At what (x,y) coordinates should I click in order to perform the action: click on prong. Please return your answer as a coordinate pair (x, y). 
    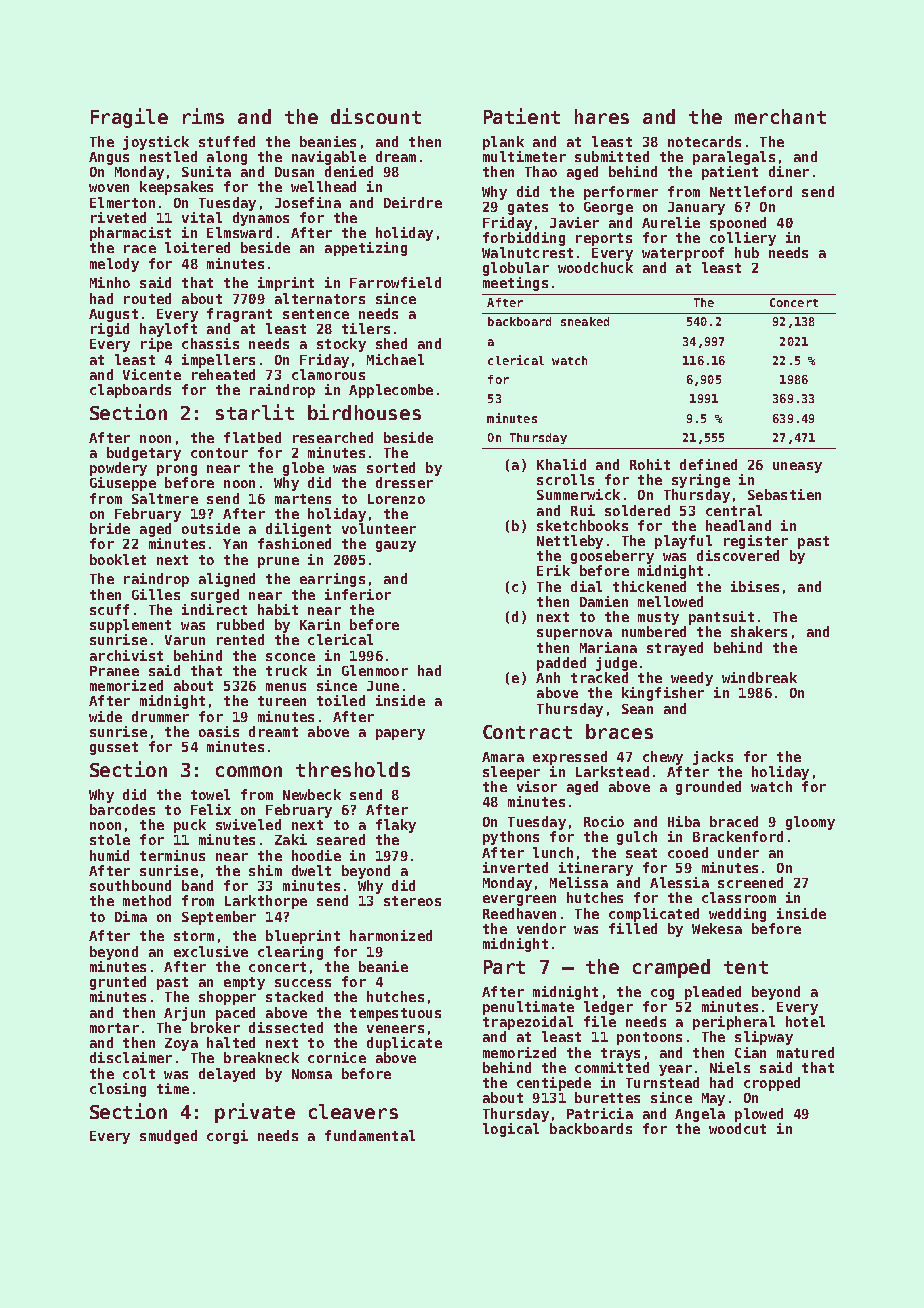
    Looking at the image, I should click on (177, 470).
